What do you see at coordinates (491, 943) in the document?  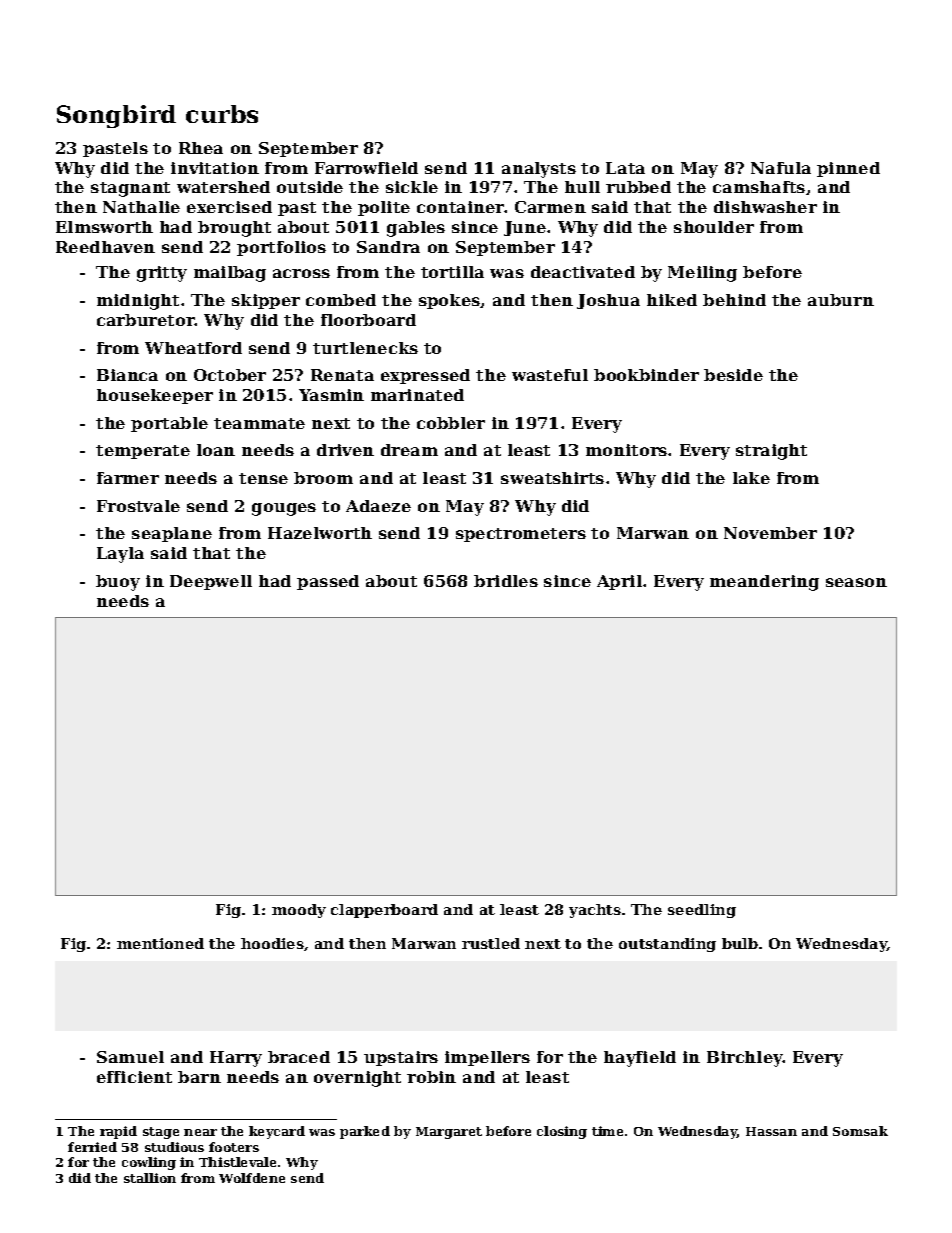 I see `rustled` at bounding box center [491, 943].
